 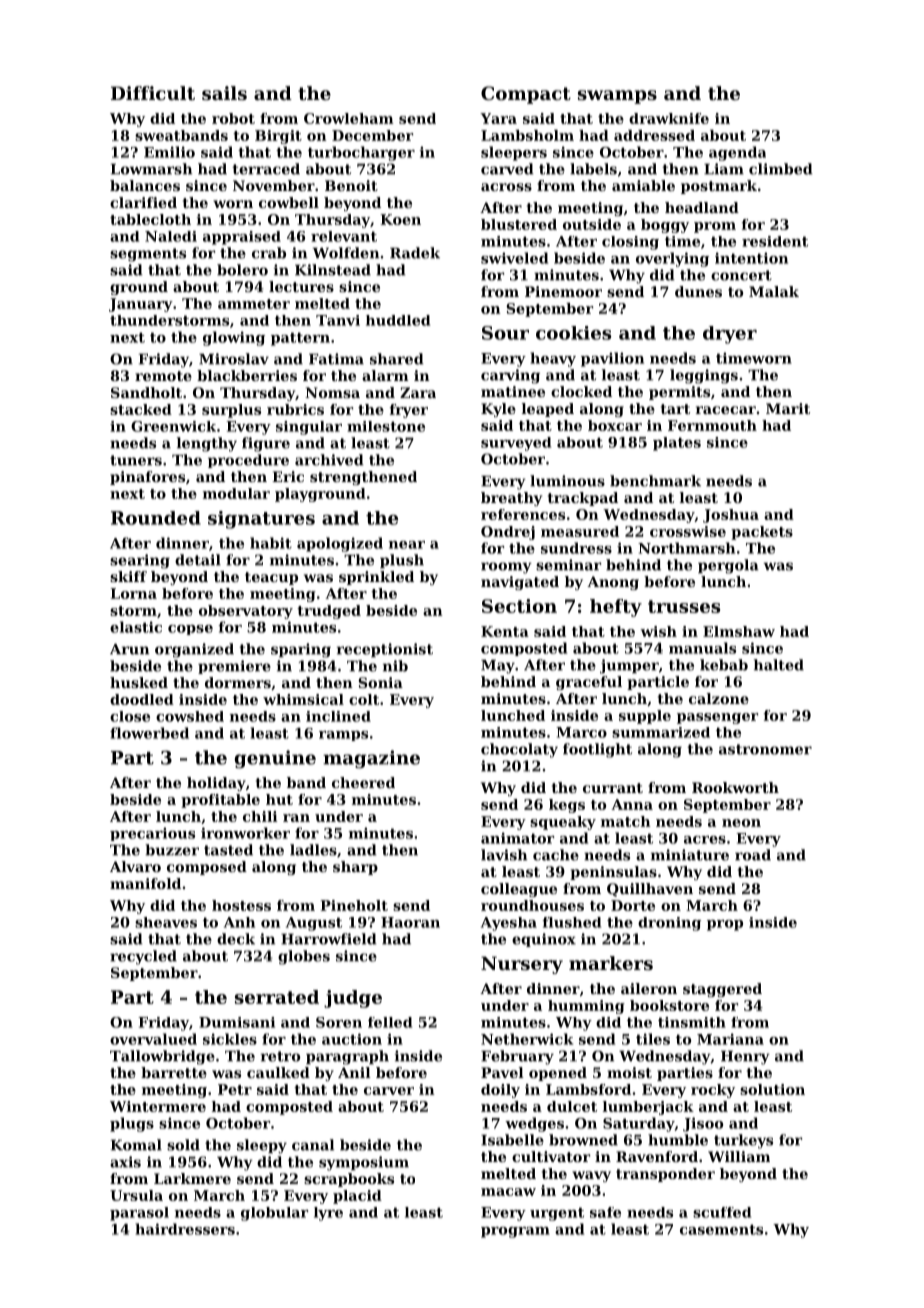 What do you see at coordinates (517, 838) in the screenshot?
I see `animator` at bounding box center [517, 838].
